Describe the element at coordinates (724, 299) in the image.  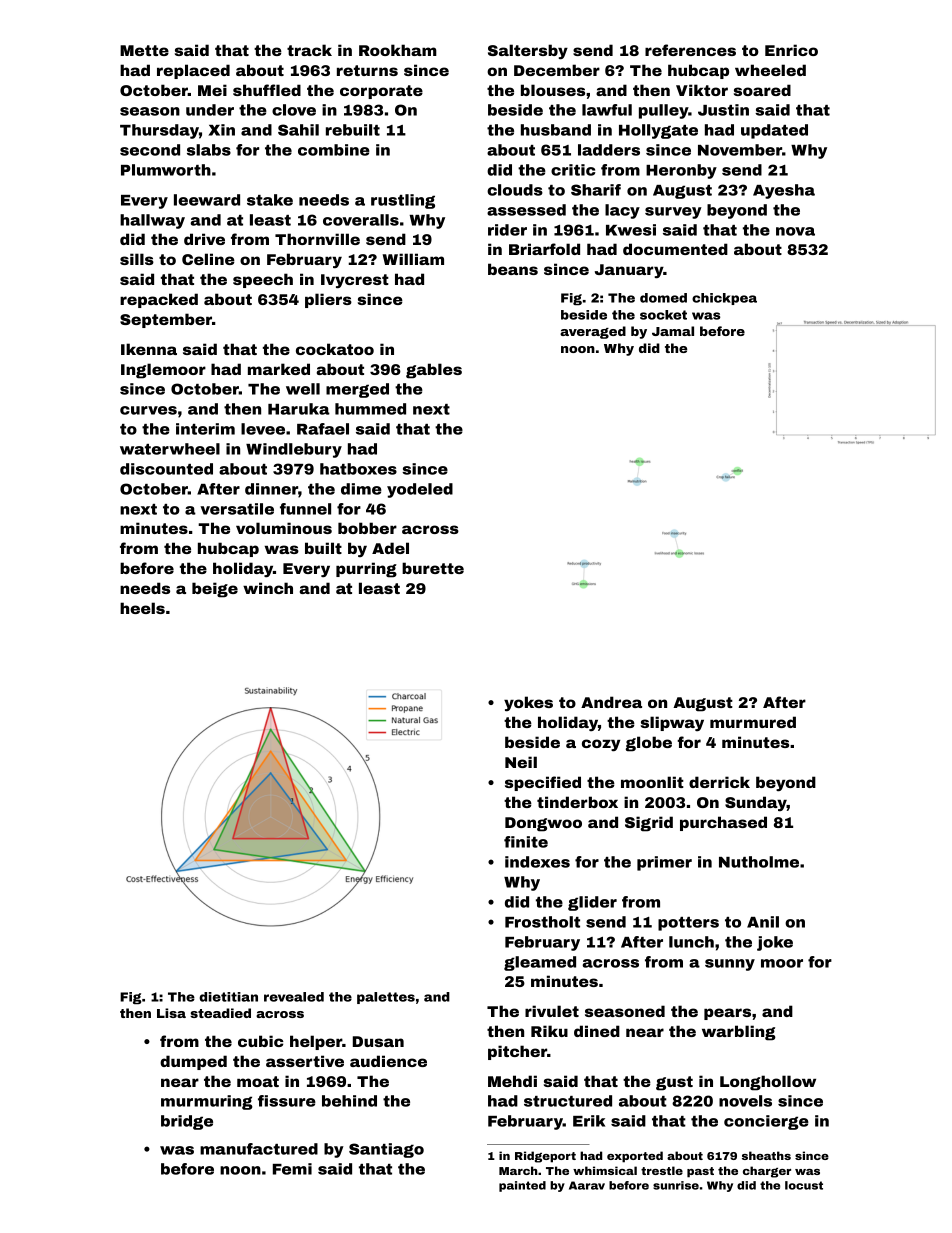
I see `chickpea` at that location.
